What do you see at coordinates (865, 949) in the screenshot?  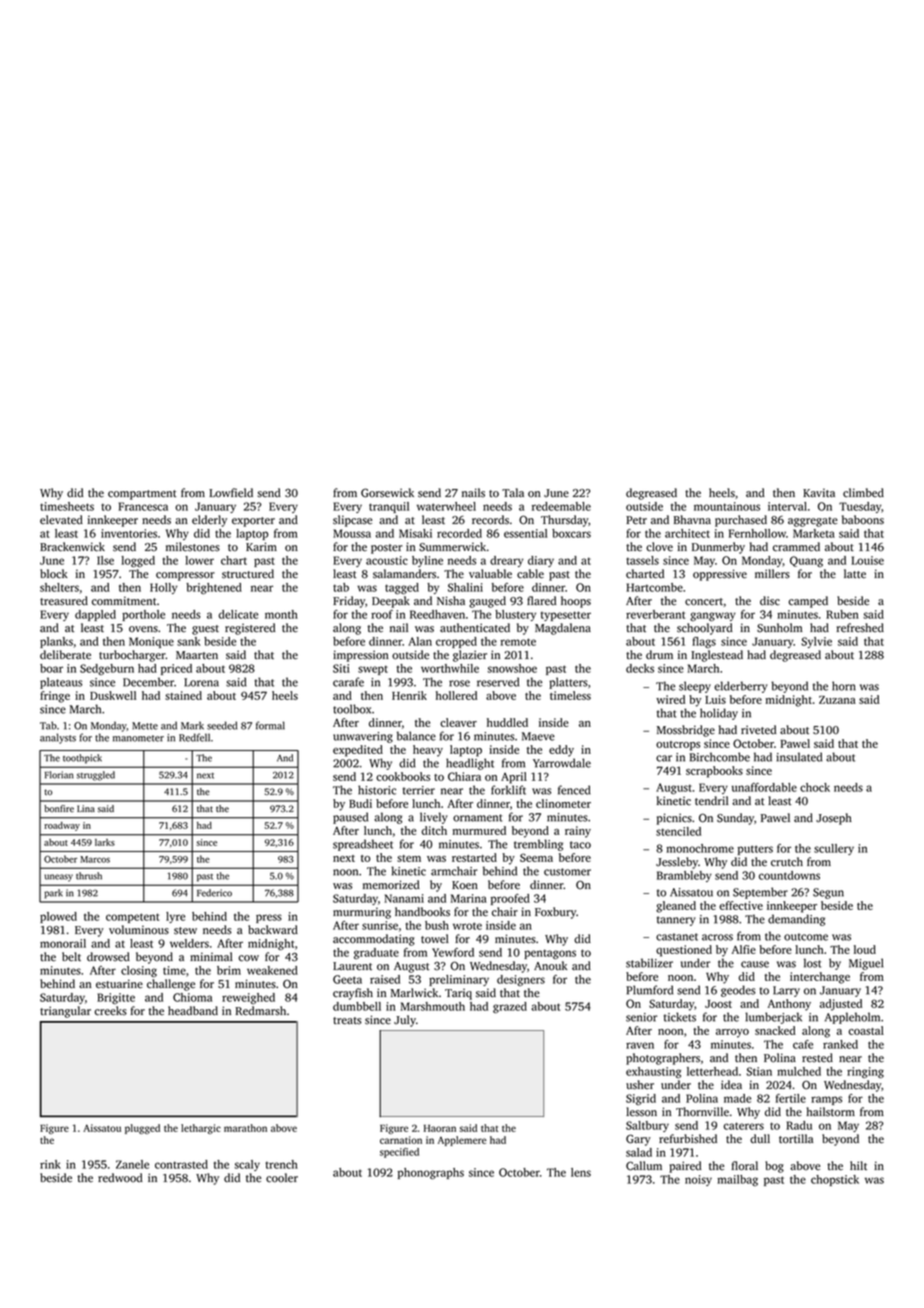 I see `loud` at bounding box center [865, 949].
